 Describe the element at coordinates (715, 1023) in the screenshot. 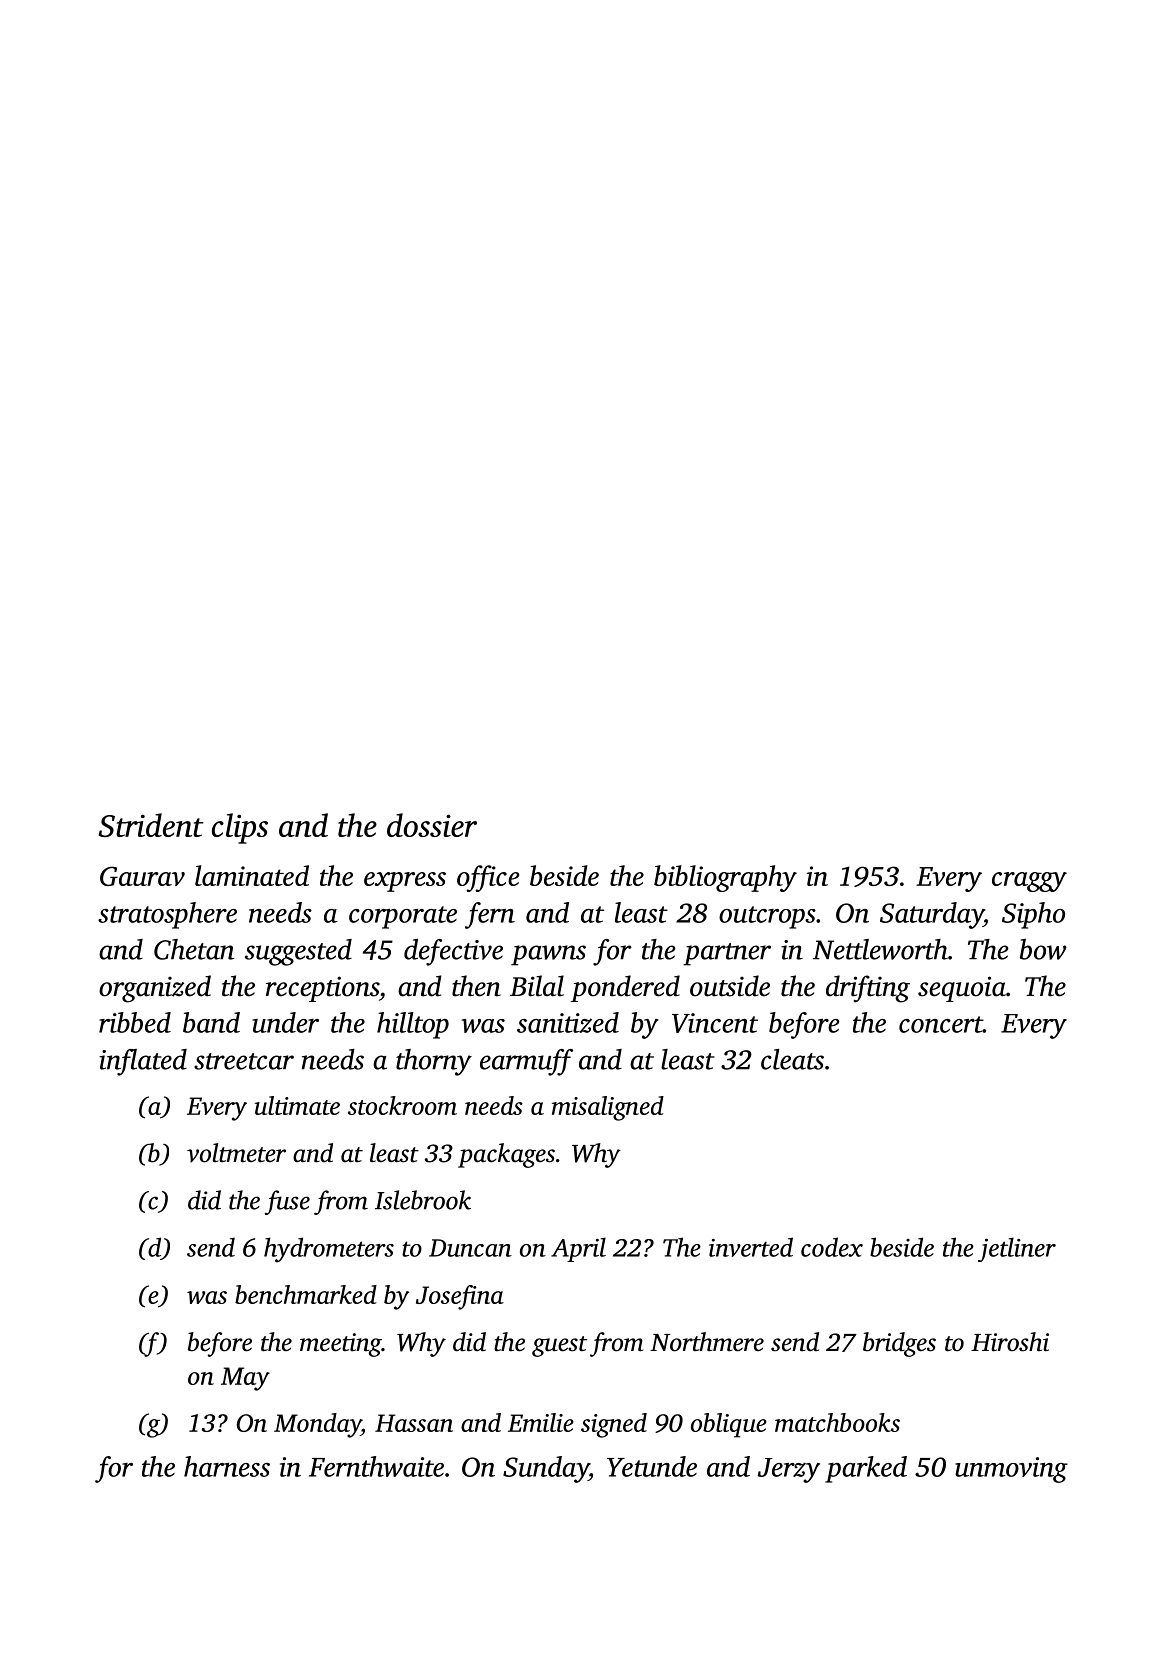

I see `Vincent` at that location.
